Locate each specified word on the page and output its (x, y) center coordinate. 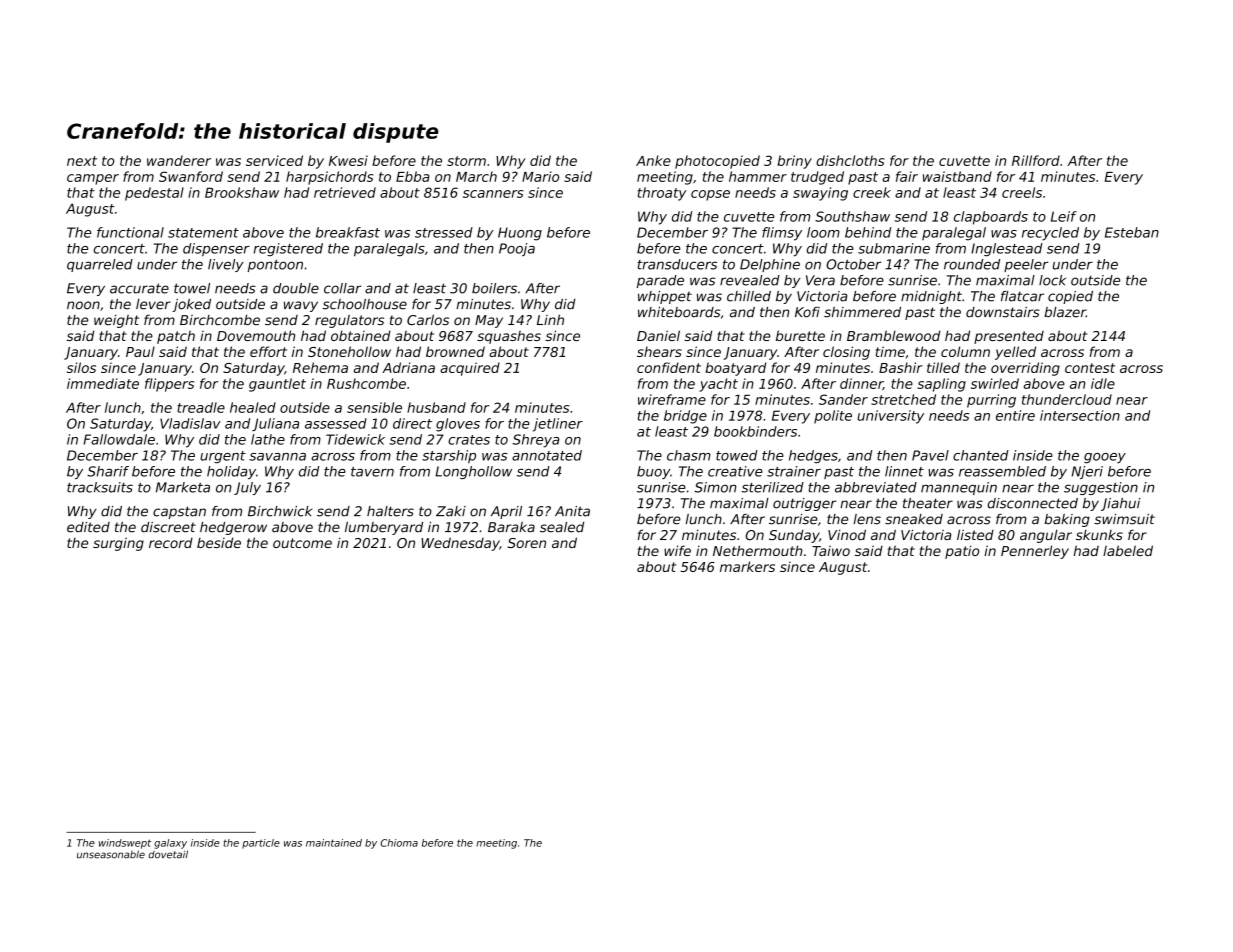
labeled (1128, 550)
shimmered (862, 312)
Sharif (108, 471)
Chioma (399, 843)
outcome (302, 543)
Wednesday (460, 544)
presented (1009, 337)
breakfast (348, 232)
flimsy (782, 234)
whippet (665, 297)
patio (962, 552)
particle (261, 844)
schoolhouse (365, 304)
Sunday (794, 536)
